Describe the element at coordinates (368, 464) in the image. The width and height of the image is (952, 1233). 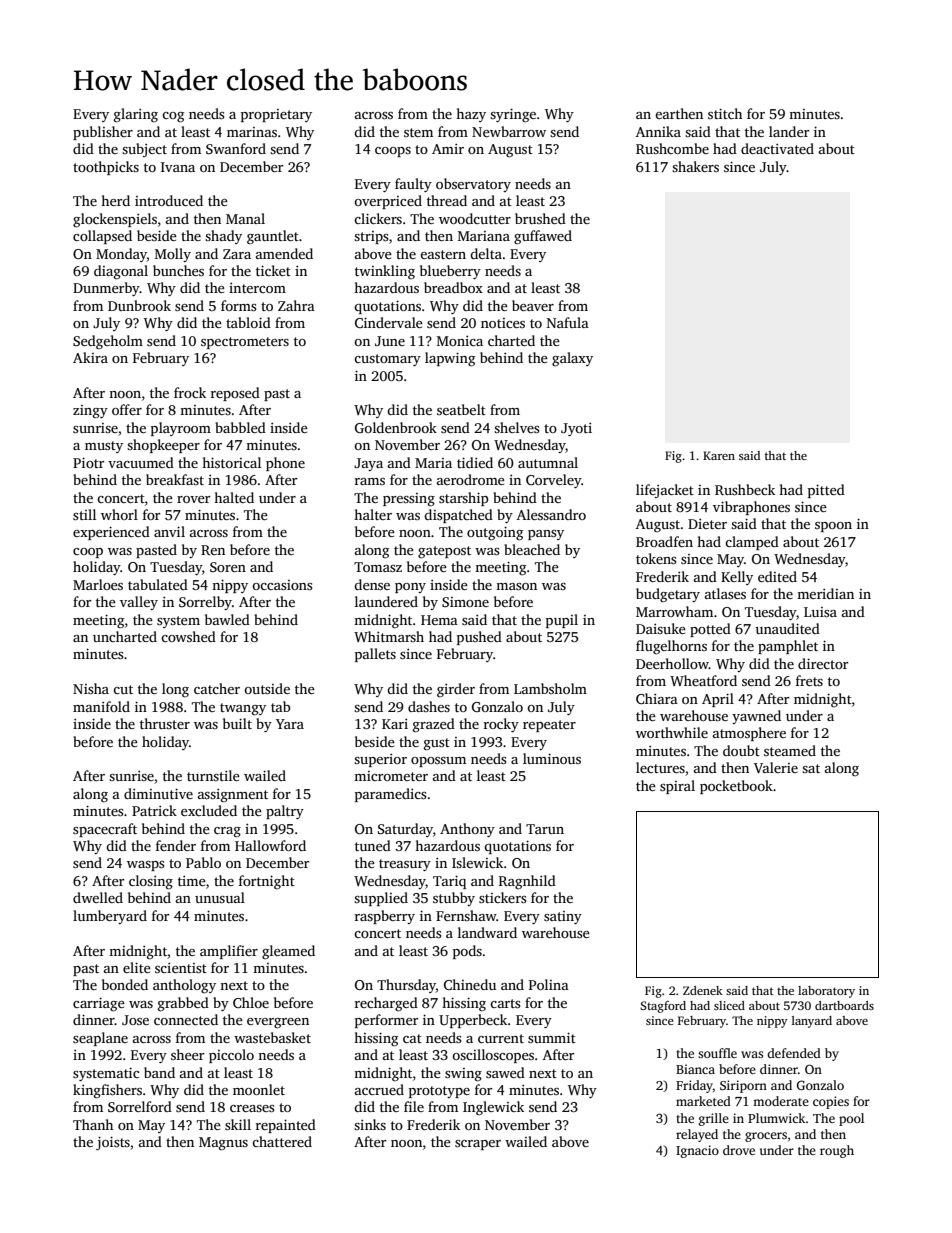
I see `Jaya` at that location.
